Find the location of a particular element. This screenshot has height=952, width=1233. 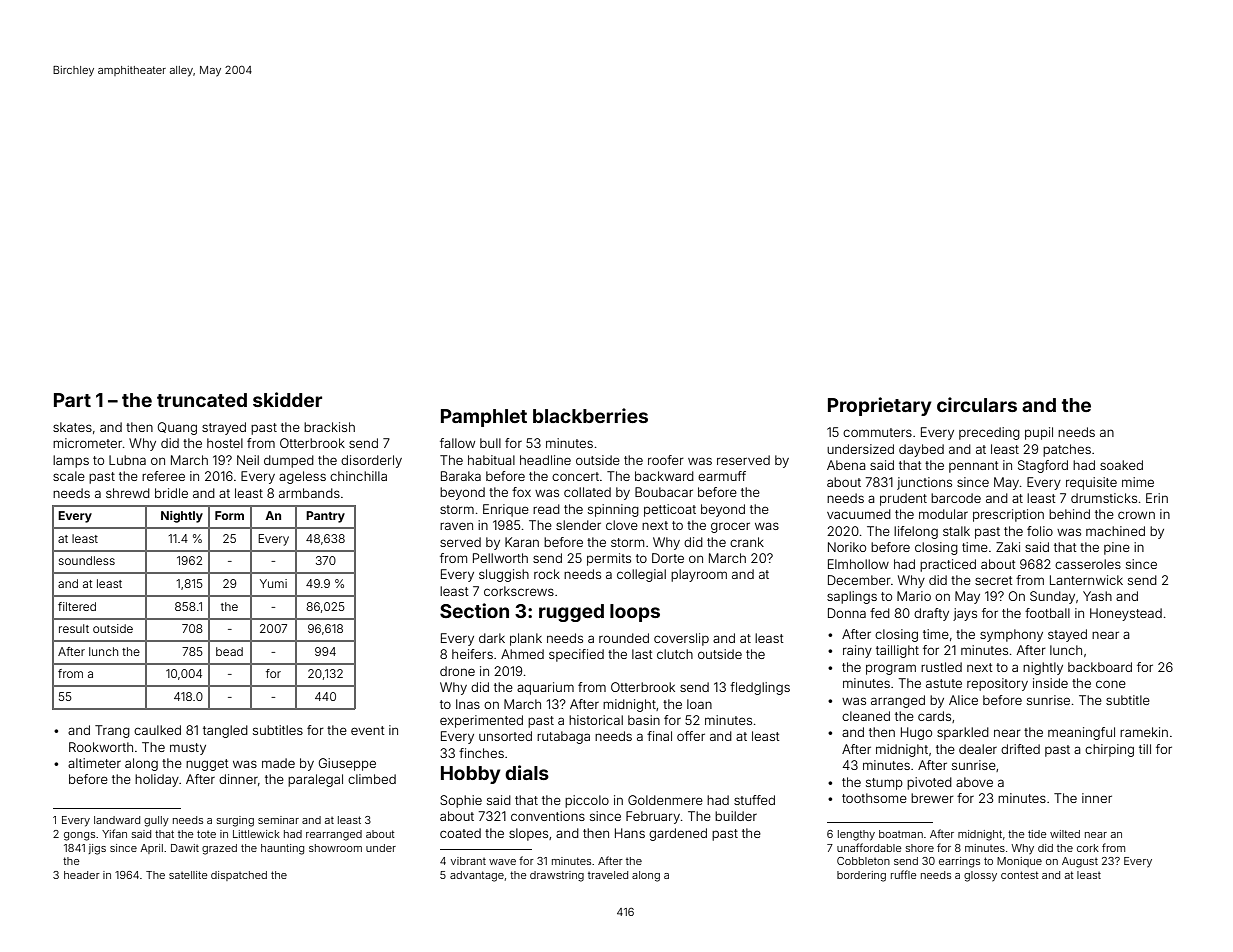

ruffle is located at coordinates (904, 874).
